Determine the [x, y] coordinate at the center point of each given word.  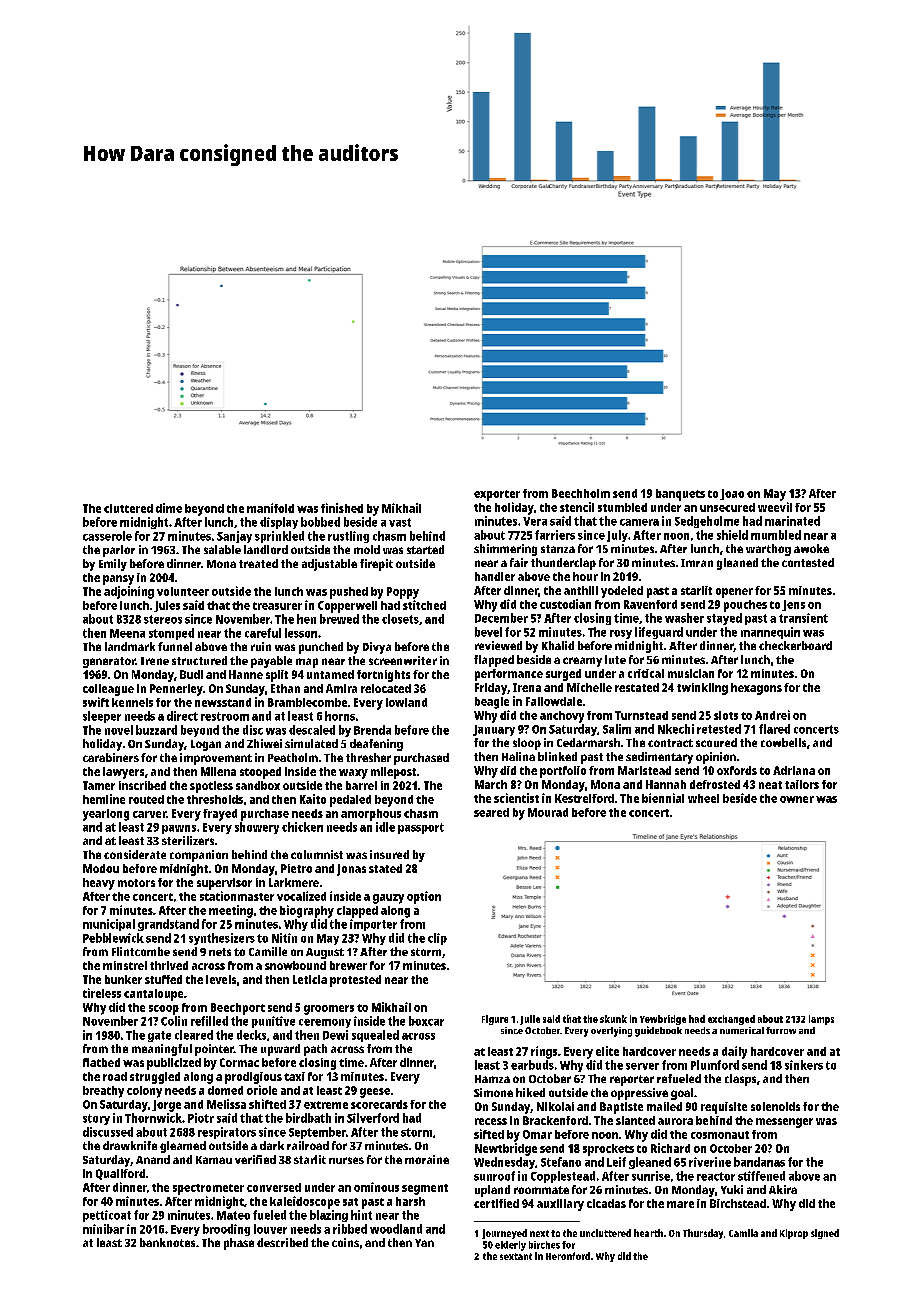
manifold [270, 508]
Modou [101, 868]
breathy [103, 1092]
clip [437, 939]
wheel [703, 798]
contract [670, 743]
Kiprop [794, 1234]
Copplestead [563, 1177]
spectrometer [208, 1189]
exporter [497, 495]
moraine [427, 1159]
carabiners [111, 757]
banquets [680, 495]
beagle [492, 703]
